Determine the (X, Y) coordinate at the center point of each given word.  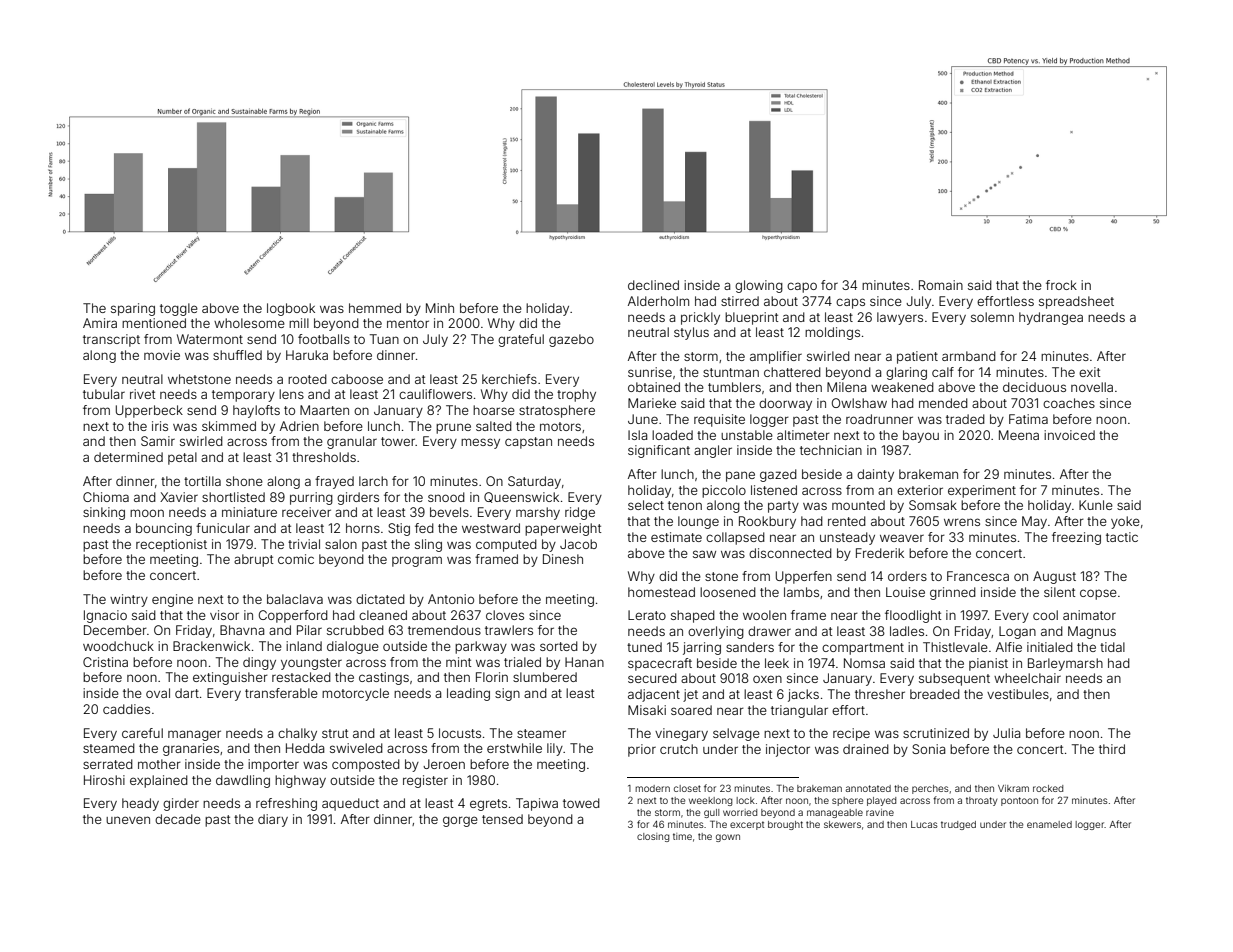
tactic (1122, 537)
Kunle (1096, 505)
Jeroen (444, 764)
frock (1061, 285)
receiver (306, 512)
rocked (1048, 788)
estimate (676, 537)
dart (187, 693)
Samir (158, 441)
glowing (759, 286)
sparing (133, 309)
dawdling (243, 781)
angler (713, 451)
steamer (541, 733)
